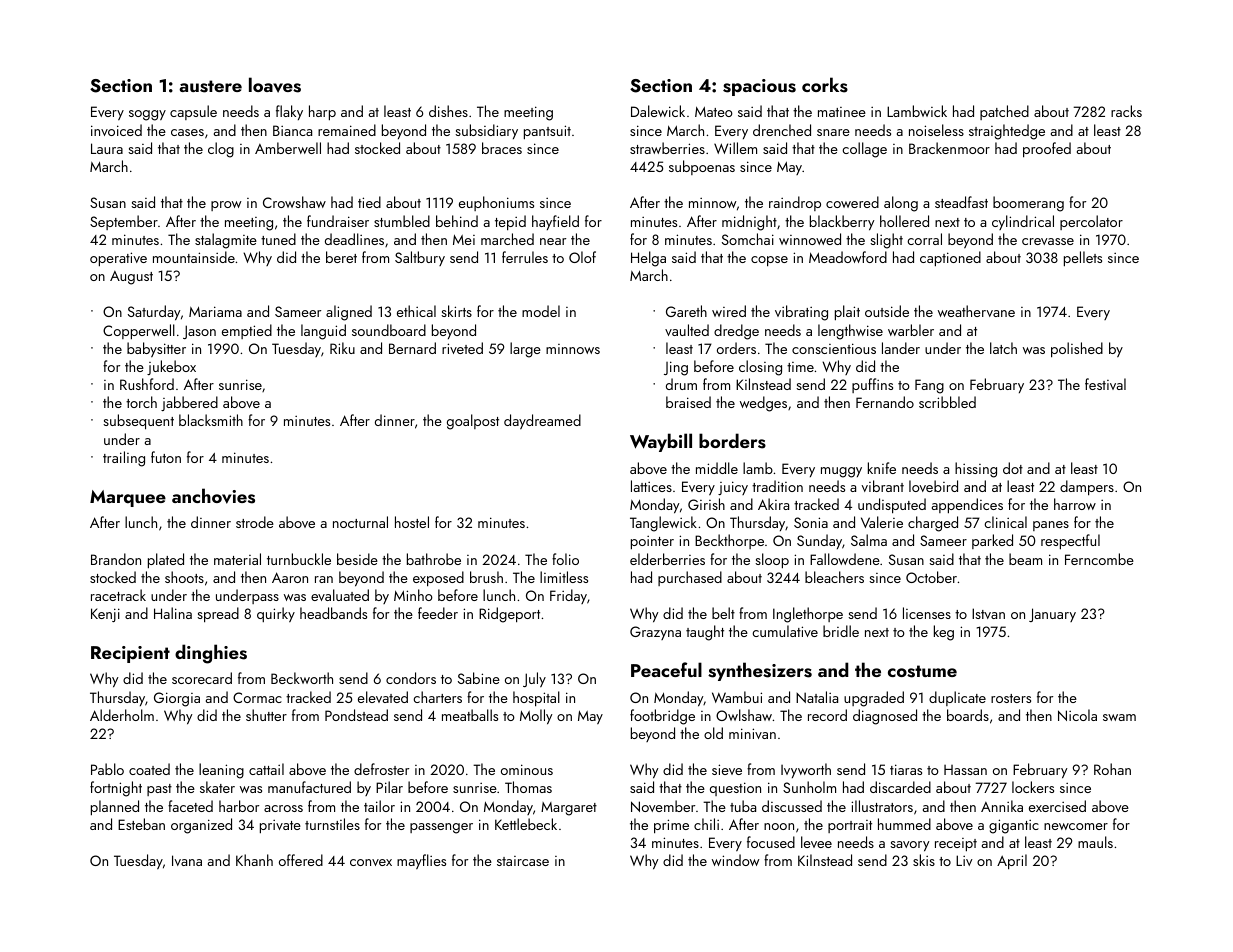  I want to click on patched, so click(1004, 112).
